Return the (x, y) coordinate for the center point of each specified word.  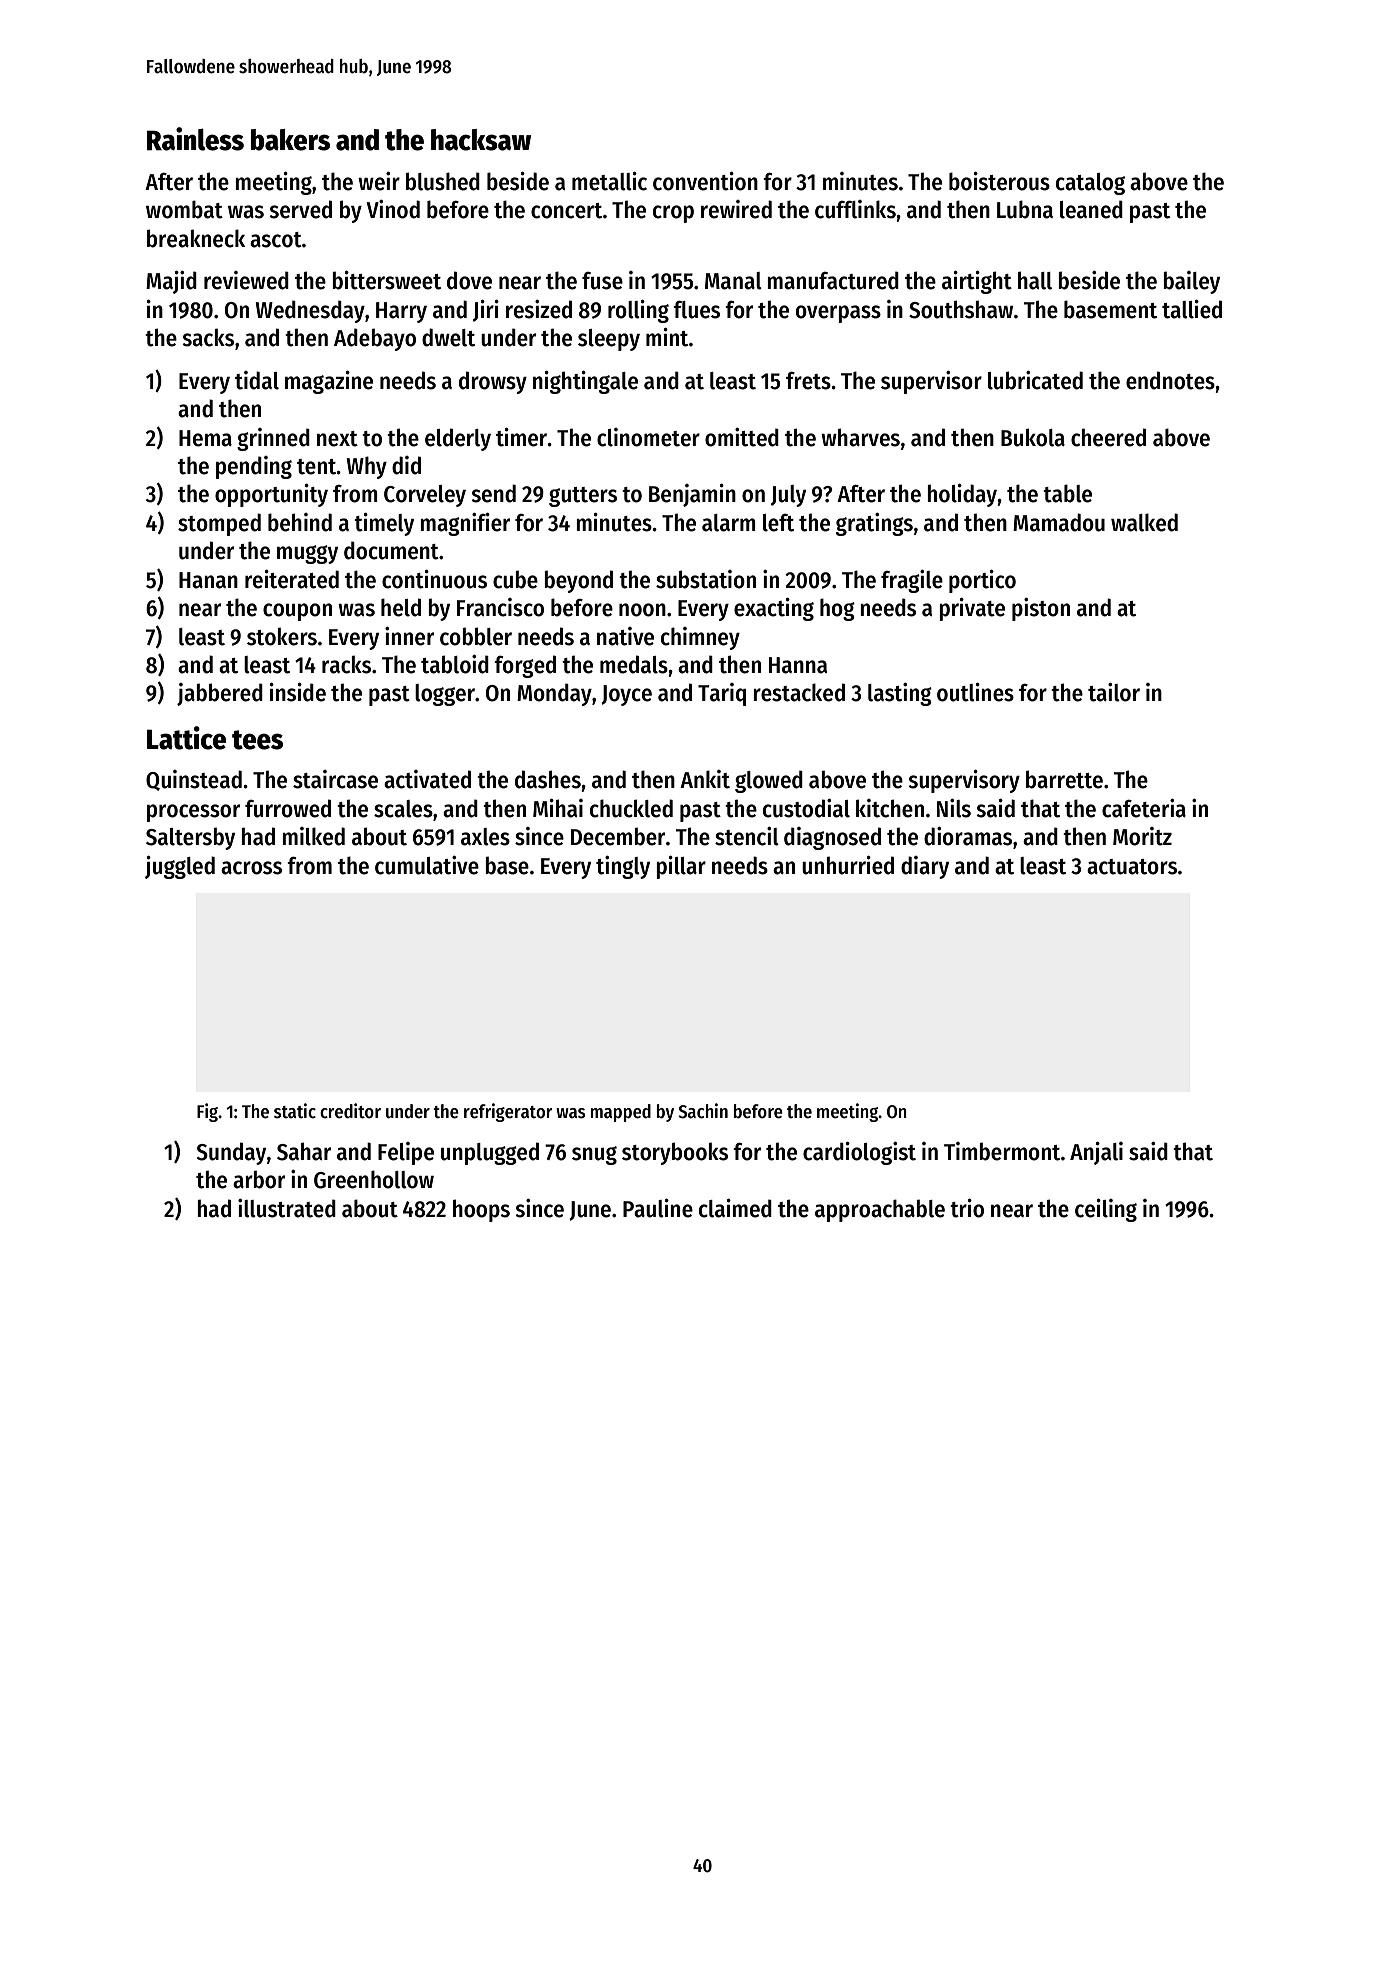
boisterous (999, 181)
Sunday (231, 1153)
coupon (297, 612)
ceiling (1106, 1210)
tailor (1114, 692)
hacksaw (481, 140)
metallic (609, 181)
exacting (774, 609)
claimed (735, 1208)
